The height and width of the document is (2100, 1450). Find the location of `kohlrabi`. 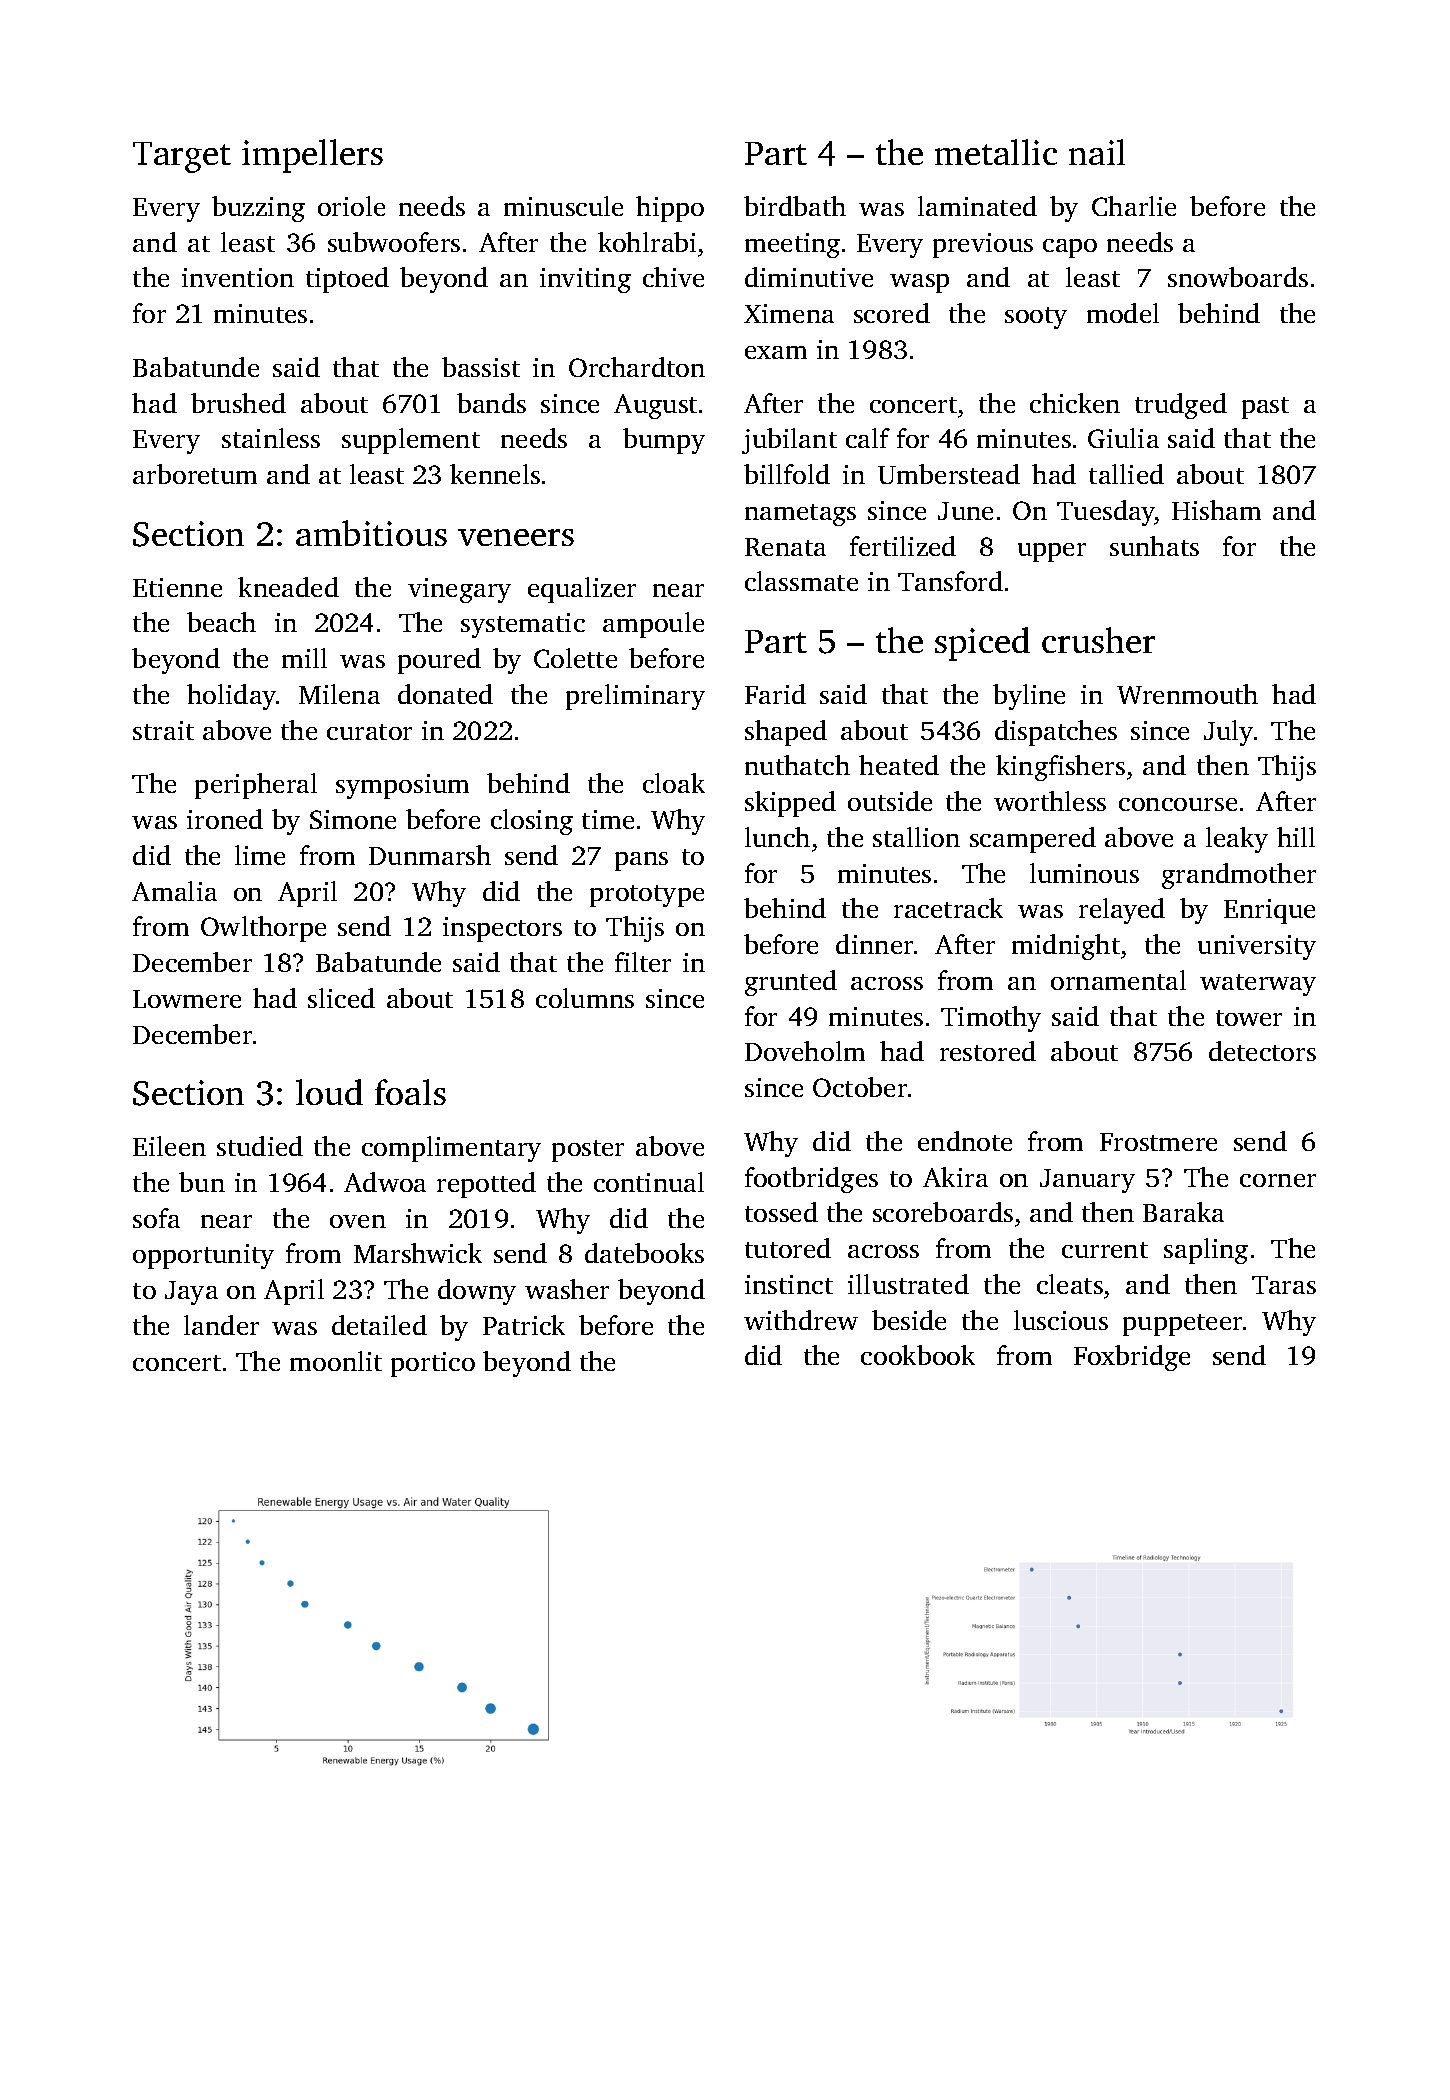

kohlrabi is located at coordinates (647, 242).
